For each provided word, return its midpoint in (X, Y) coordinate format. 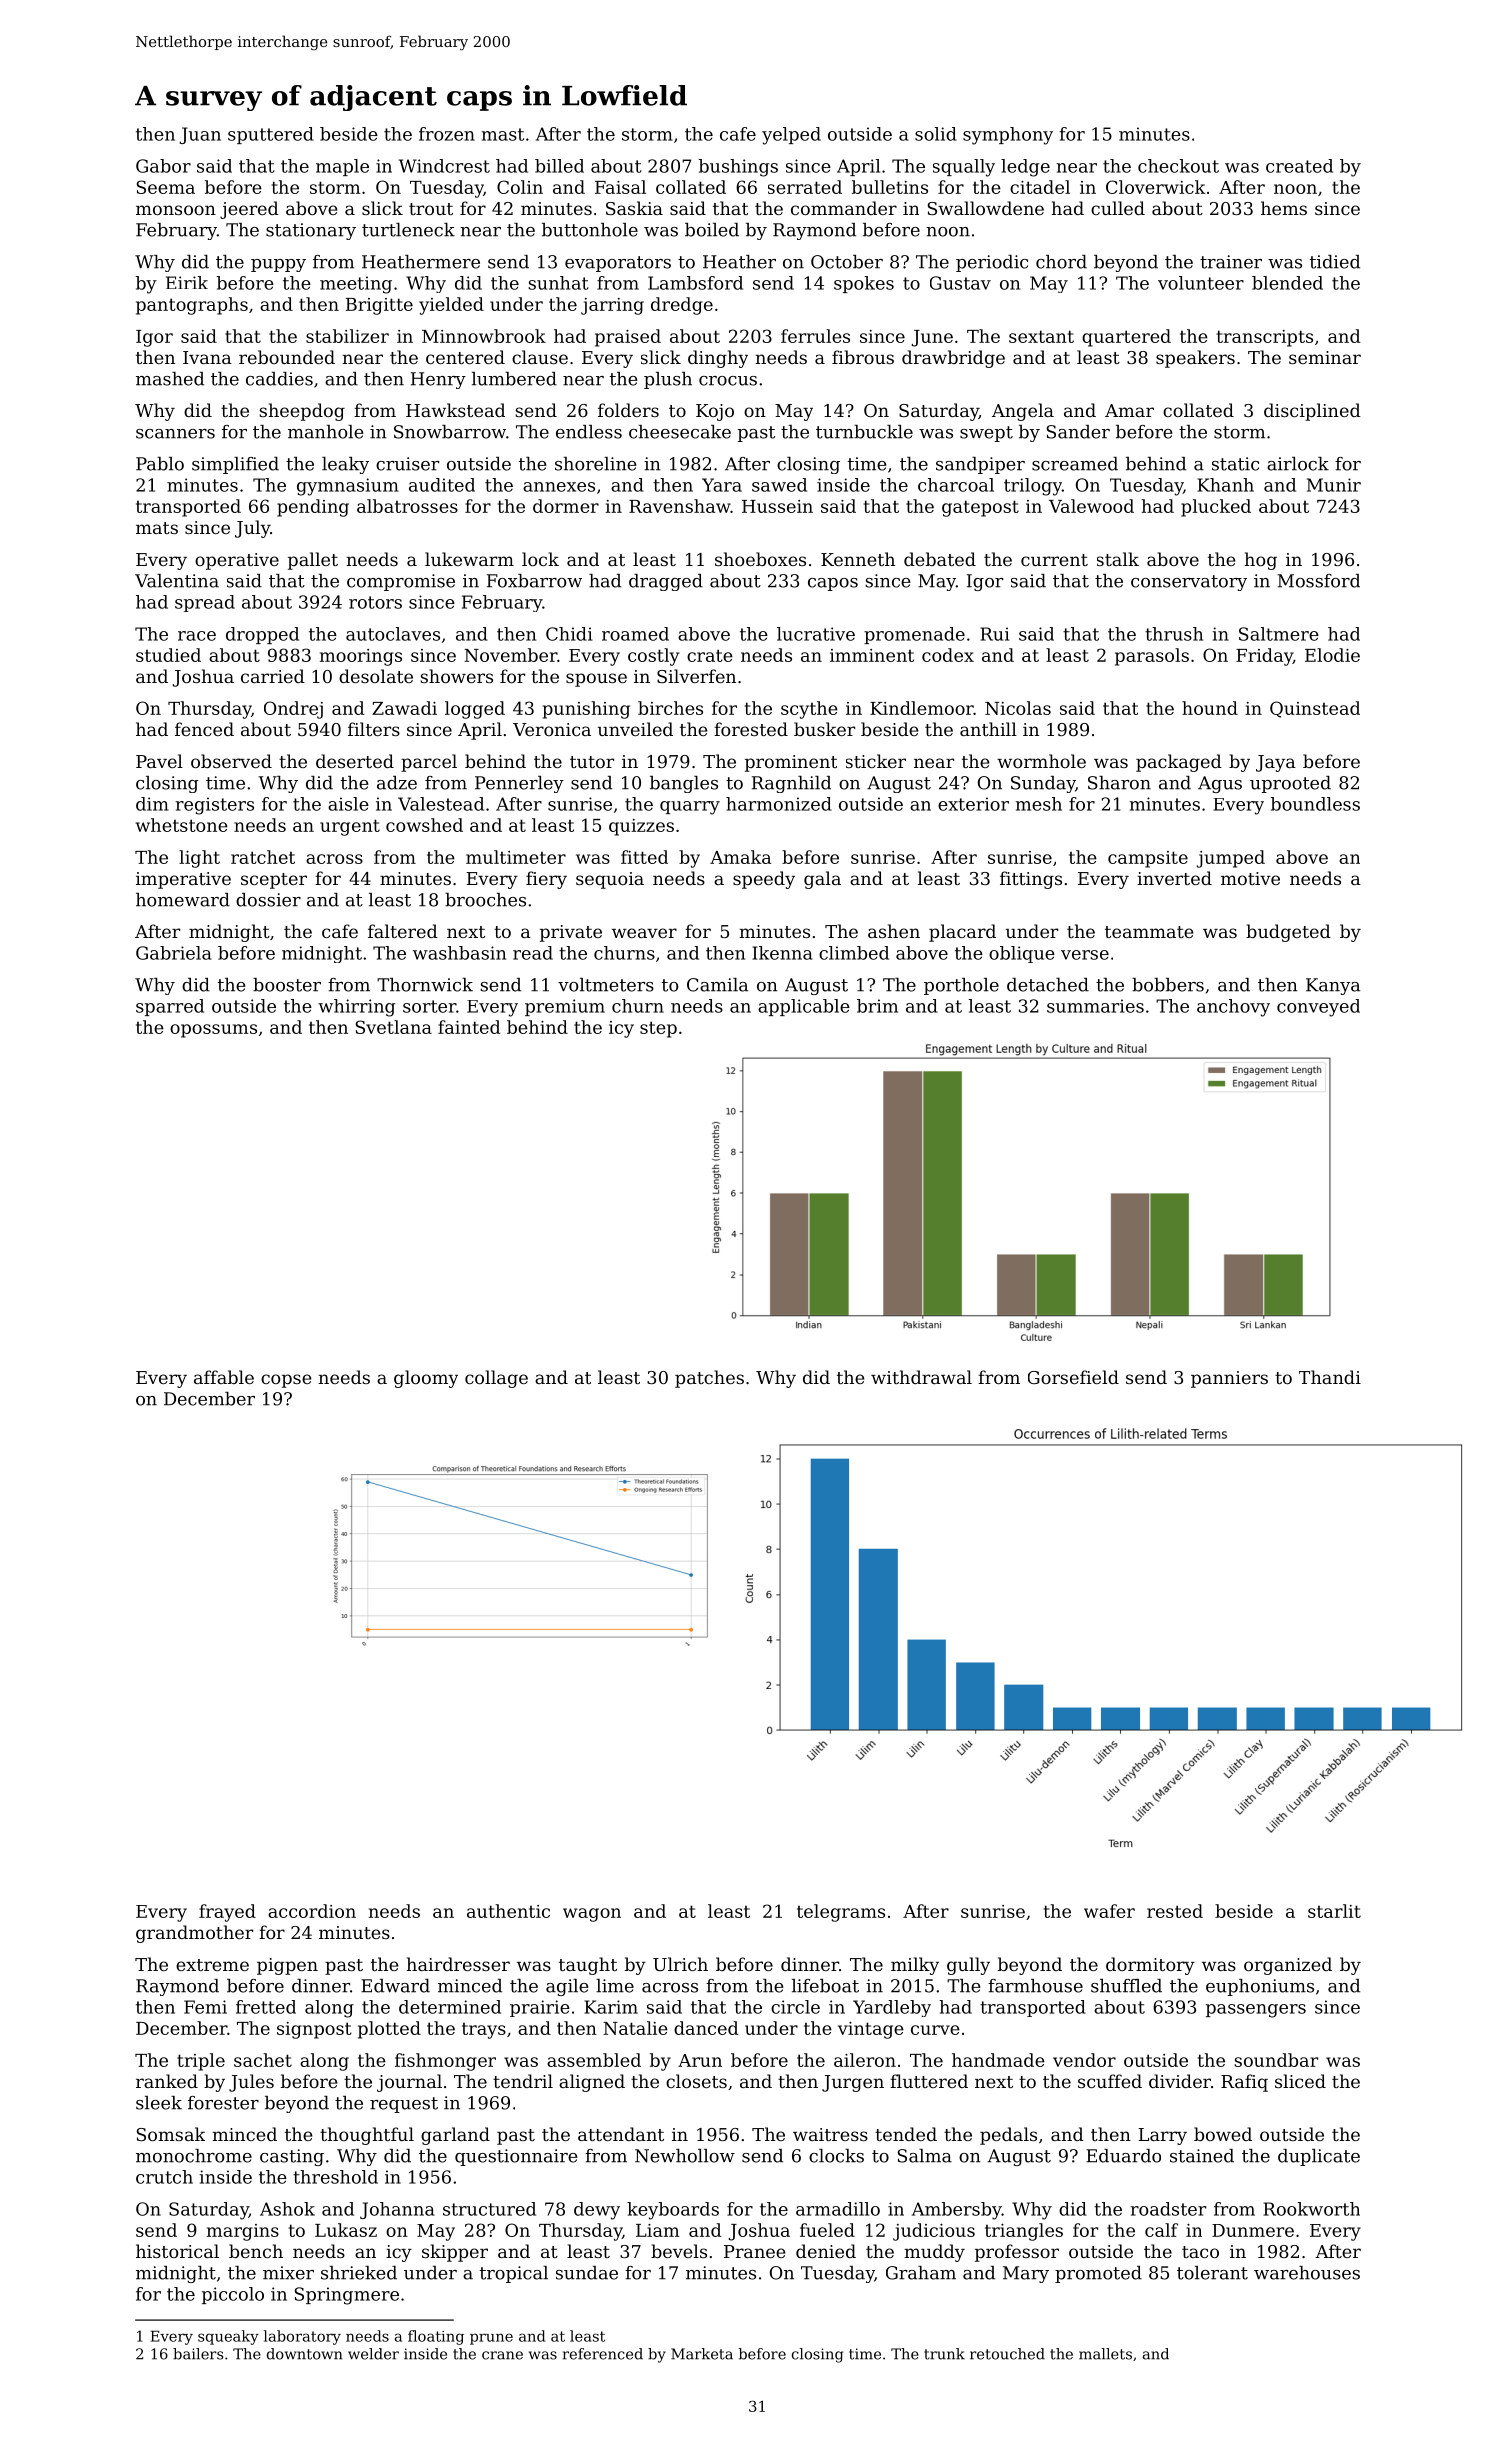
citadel (1040, 187)
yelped (791, 136)
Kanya (1333, 986)
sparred (170, 1007)
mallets (1105, 2354)
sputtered (271, 135)
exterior (973, 804)
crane (502, 2355)
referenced (603, 2354)
